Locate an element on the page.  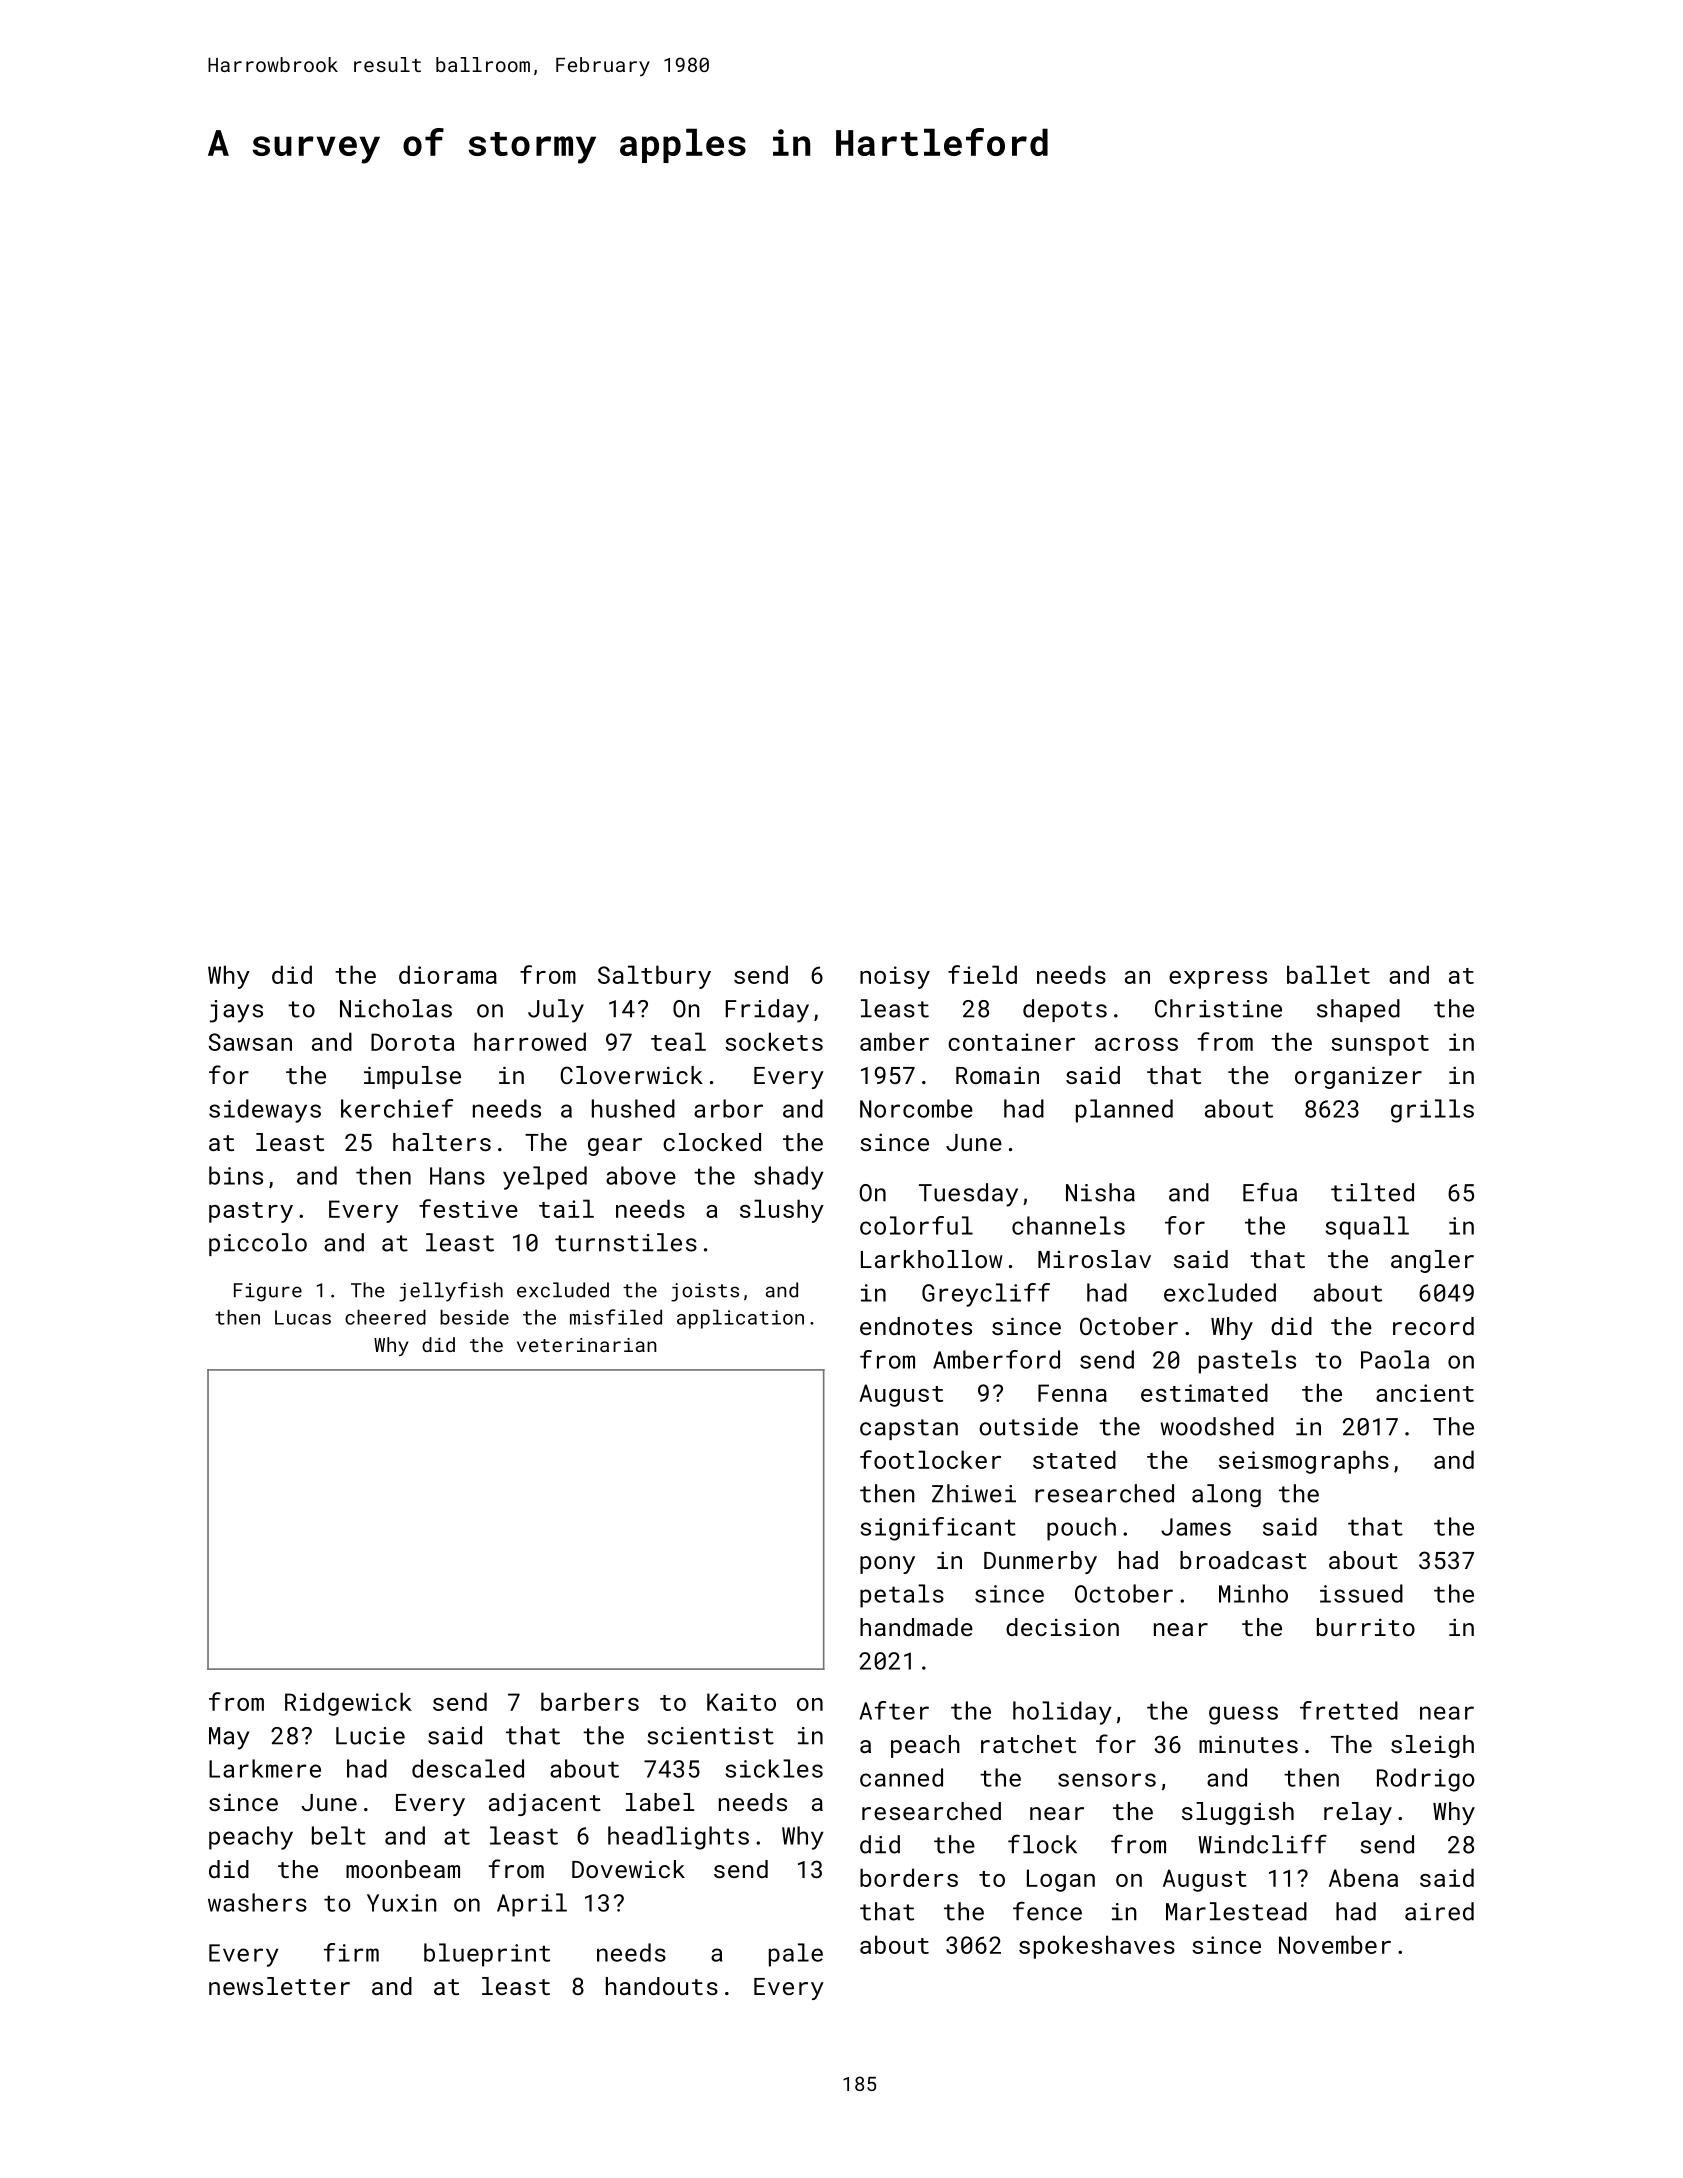
Dovewick is located at coordinates (628, 1869).
